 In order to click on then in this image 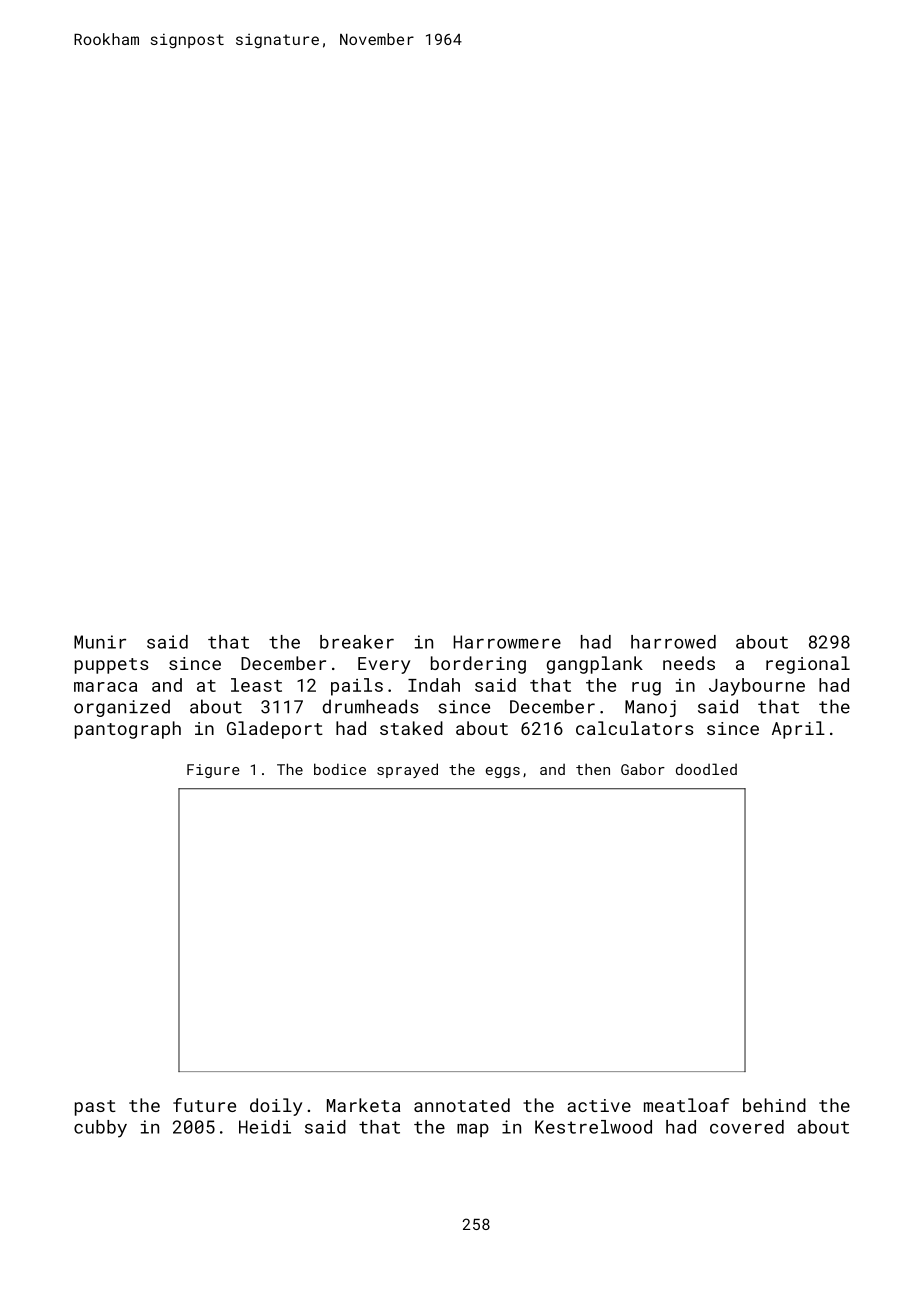, I will do `click(593, 769)`.
